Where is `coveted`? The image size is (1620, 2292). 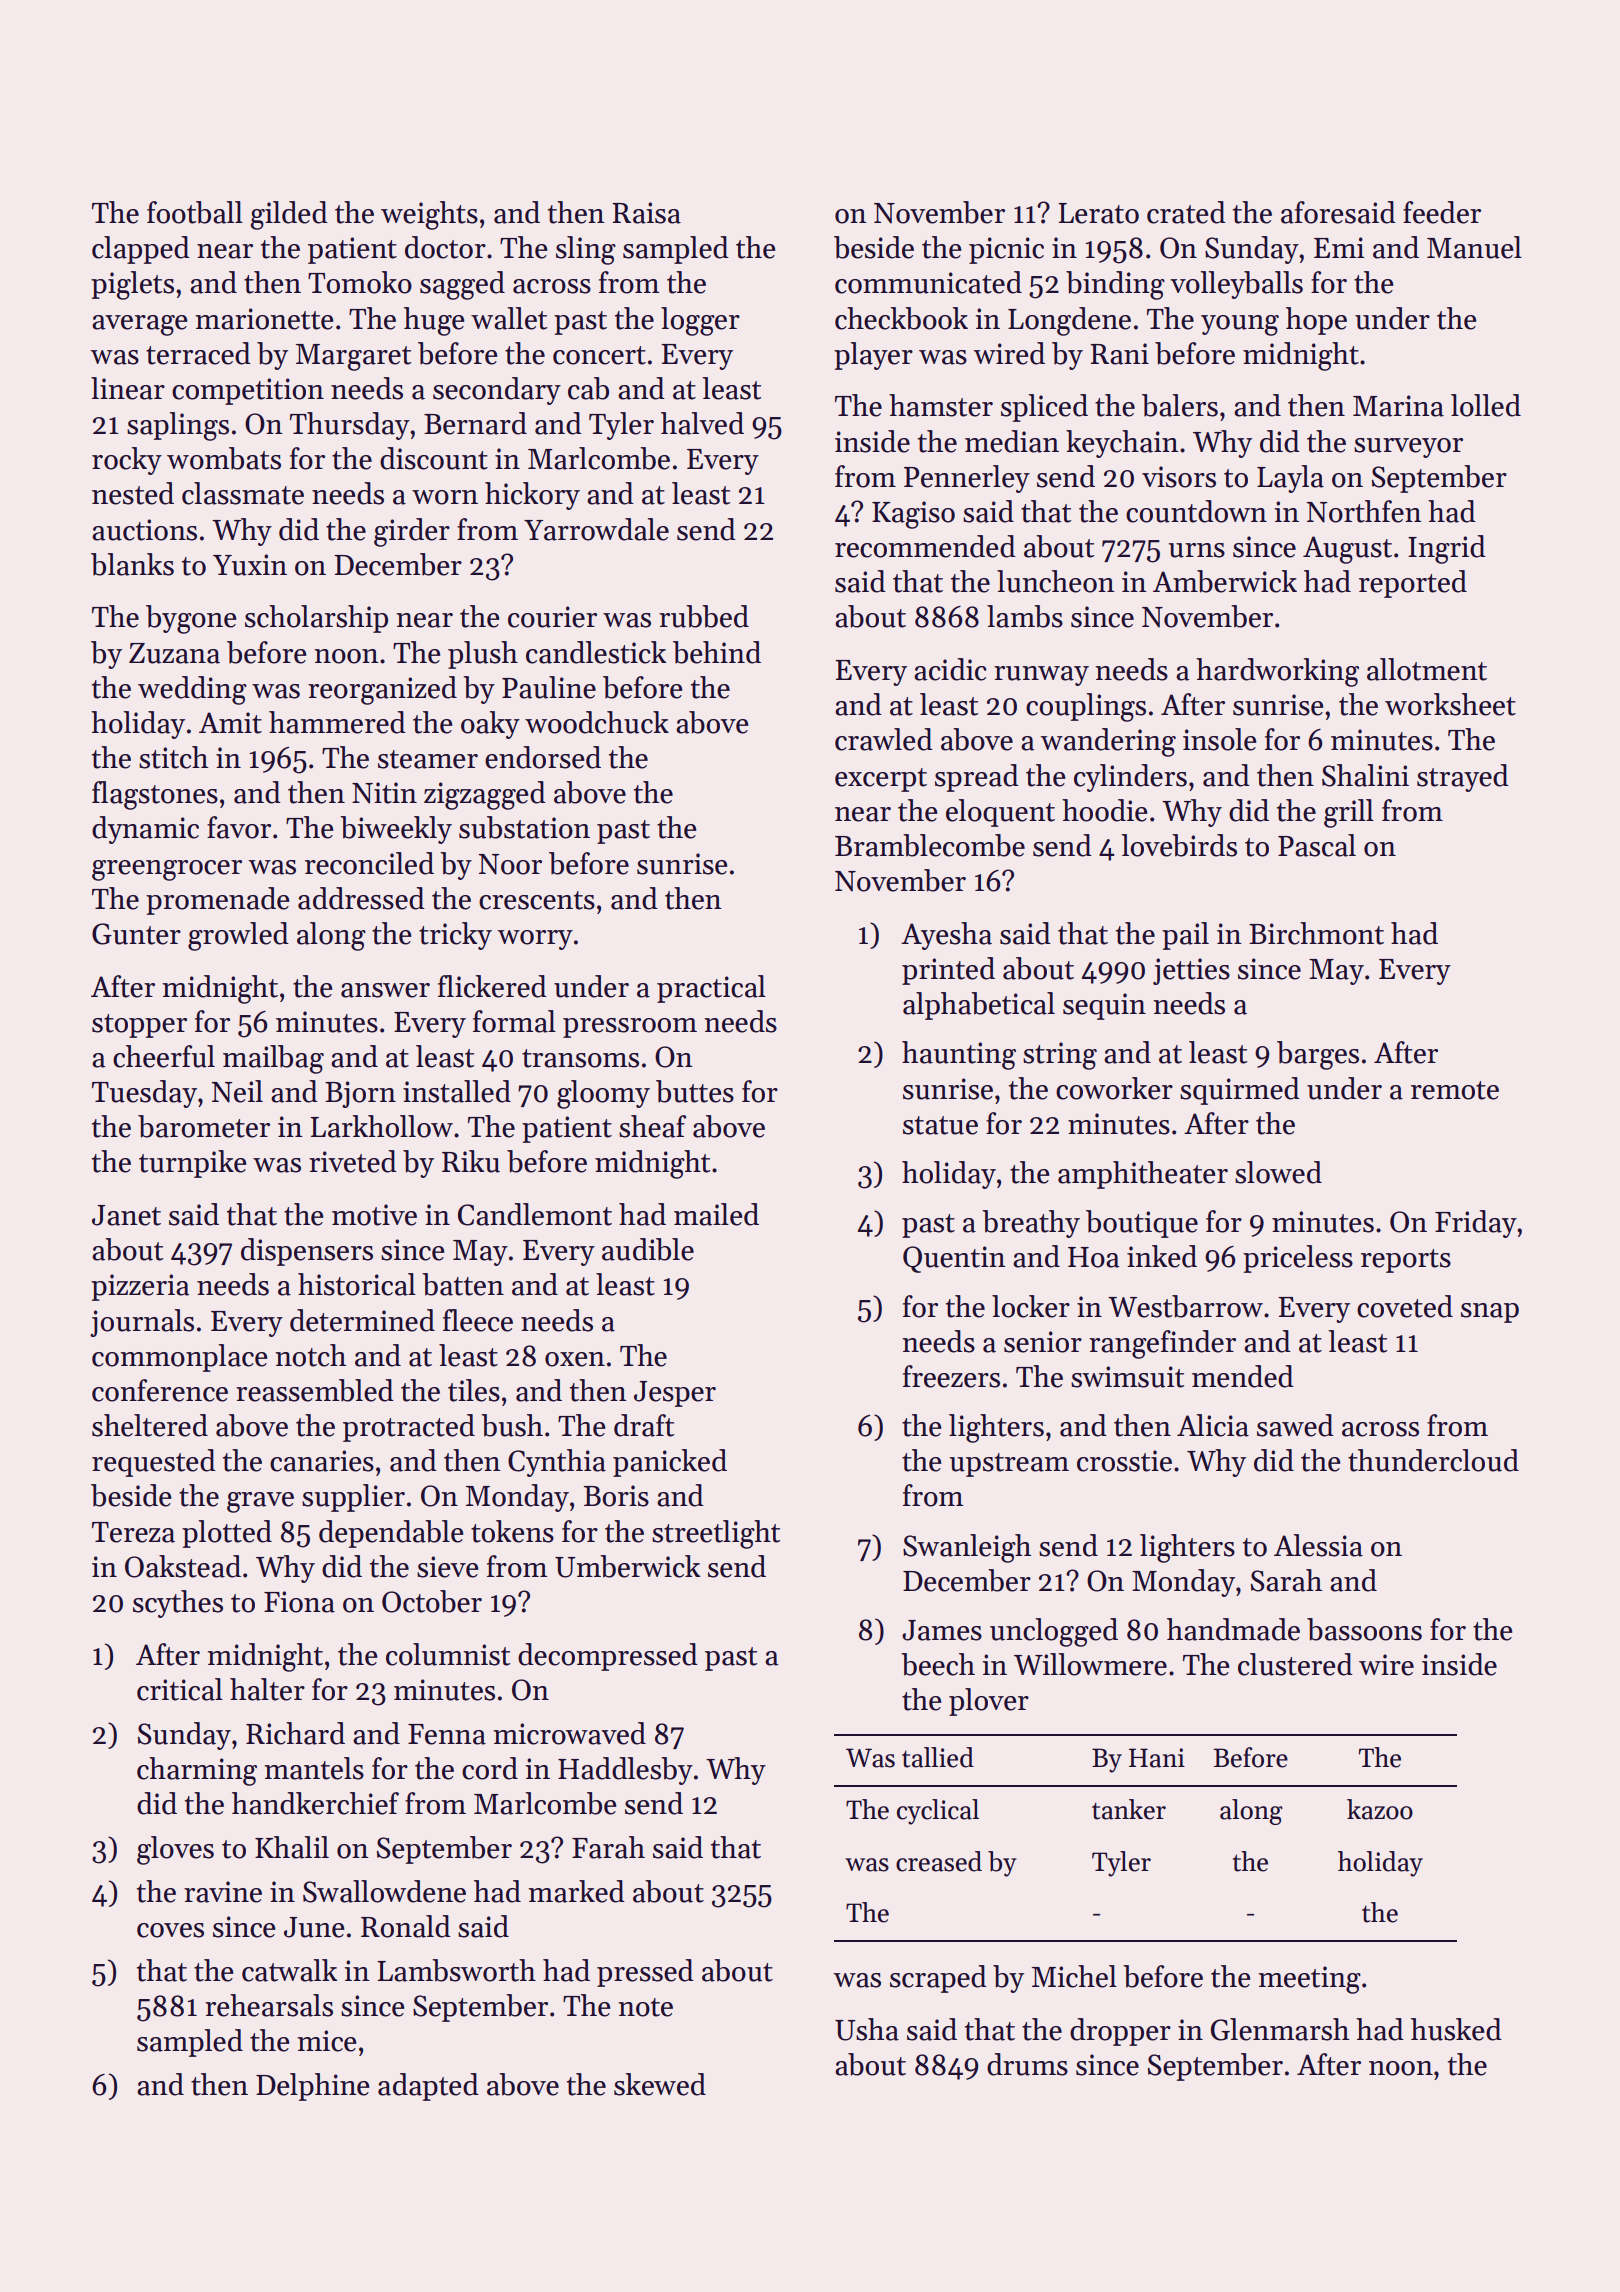 coveted is located at coordinates (1405, 1306).
